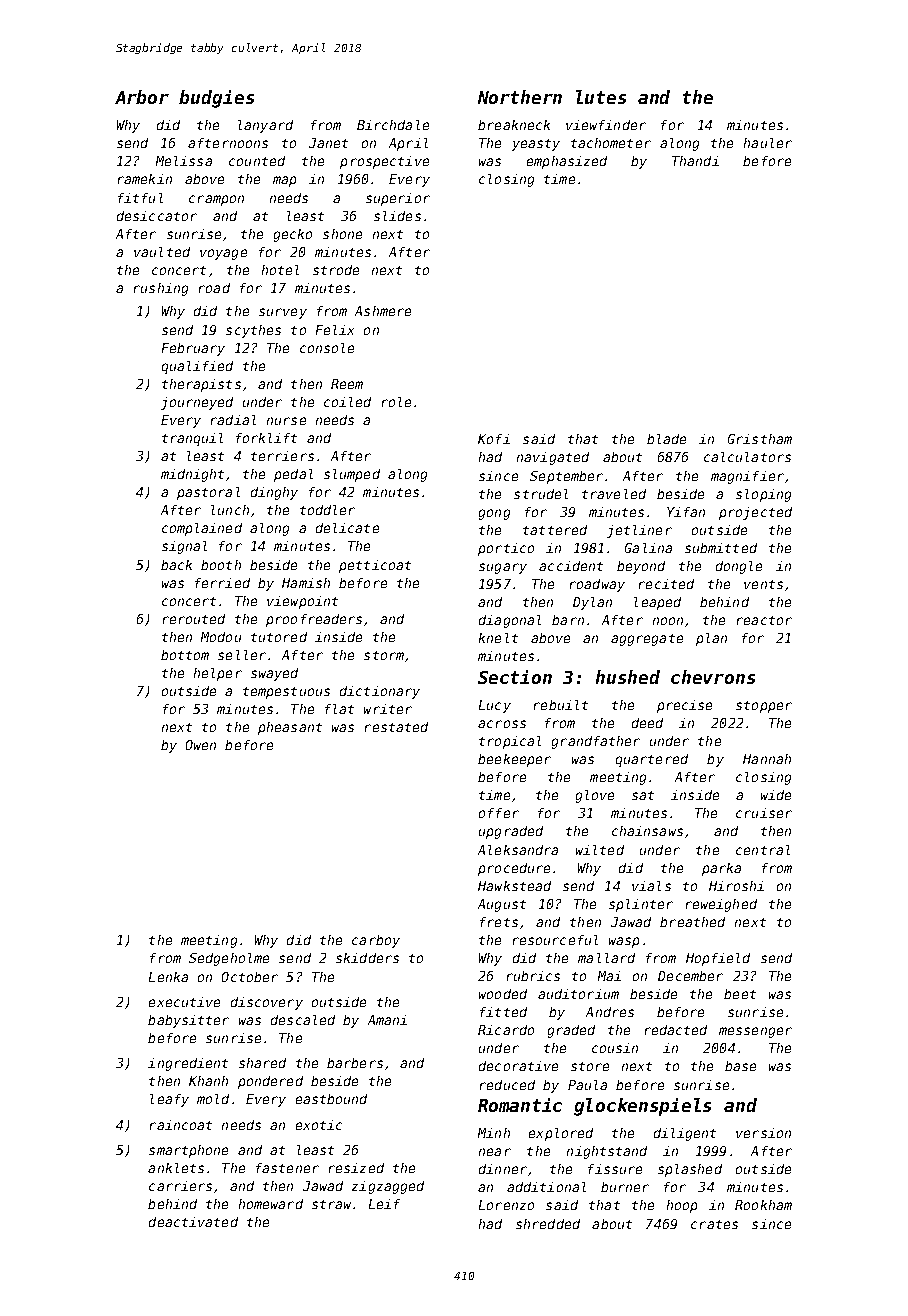 This page has width=908, height=1316. Describe the element at coordinates (169, 1100) in the page. I see `leafy` at that location.
